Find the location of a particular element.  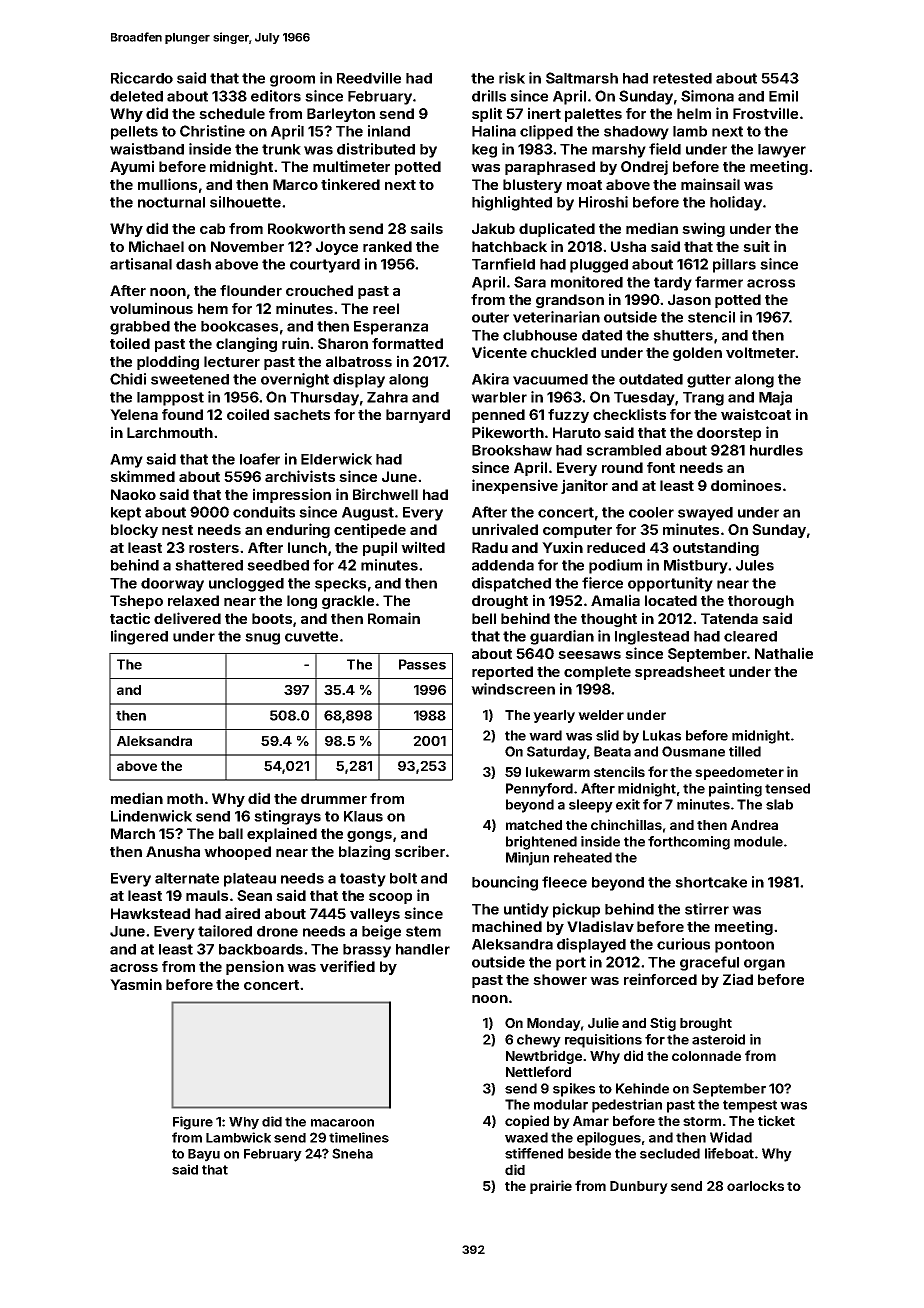

Joyce is located at coordinates (337, 248).
